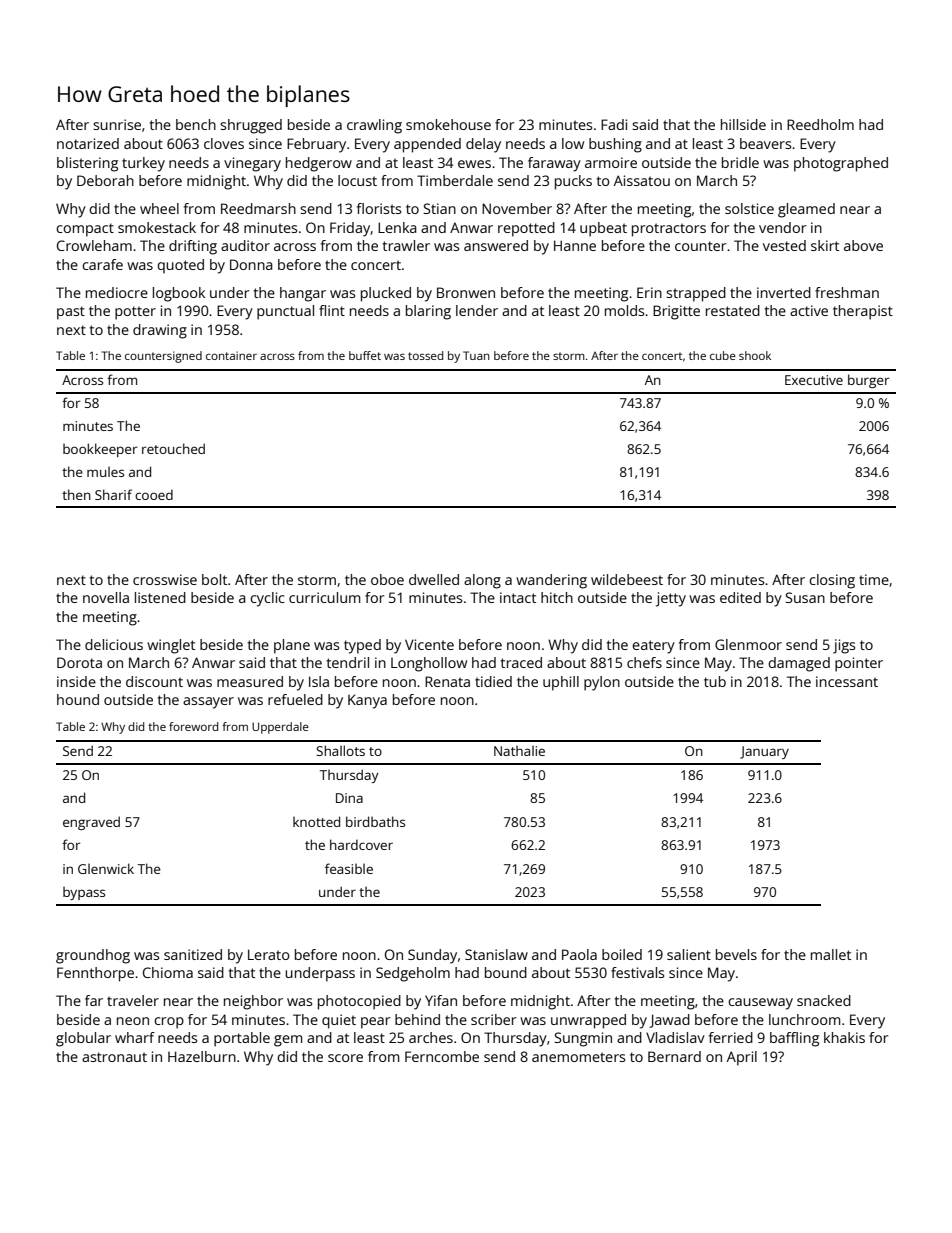  What do you see at coordinates (477, 310) in the page?
I see `lender` at bounding box center [477, 310].
